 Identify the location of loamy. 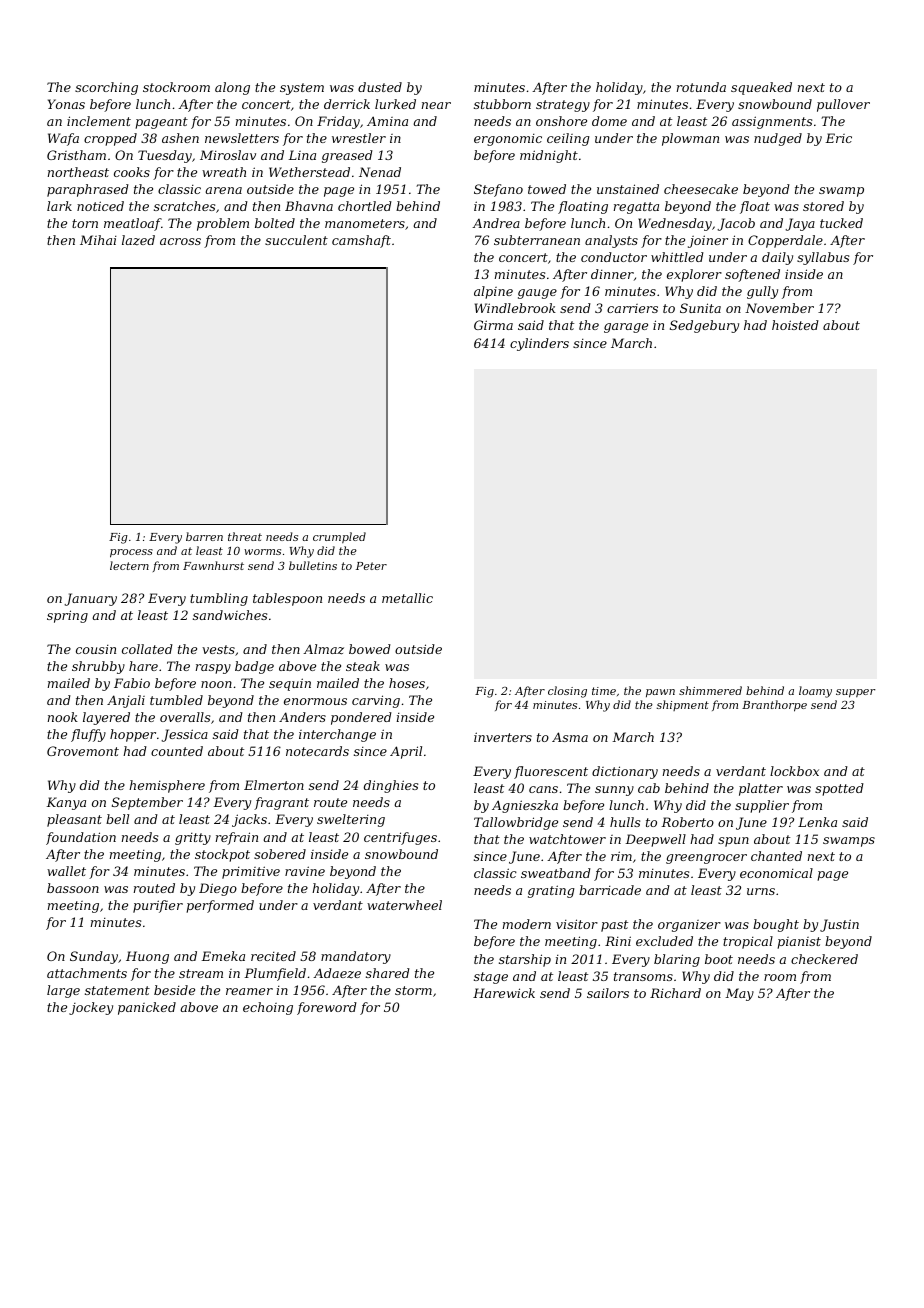
(815, 692).
